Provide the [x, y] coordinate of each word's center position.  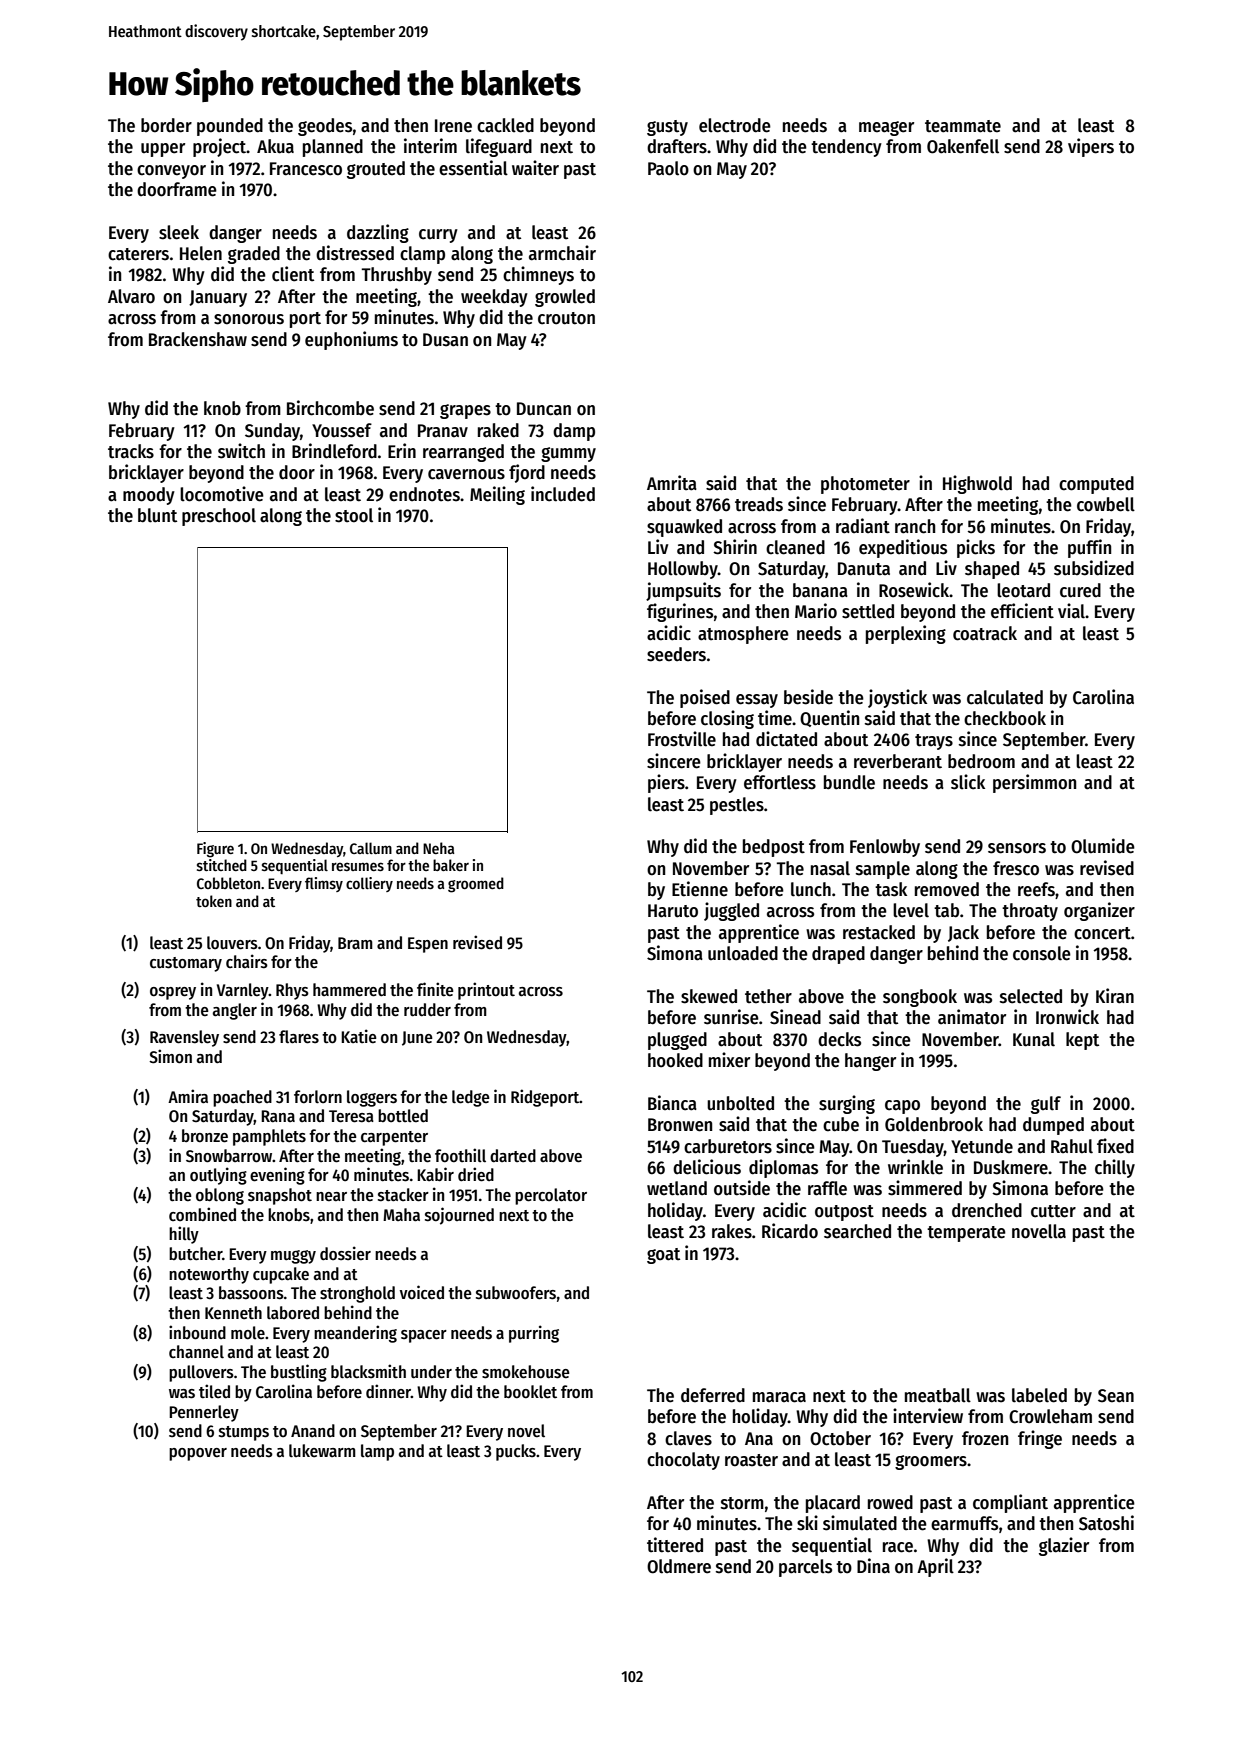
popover [198, 1454]
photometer [865, 485]
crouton [566, 318]
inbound [197, 1332]
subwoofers [516, 1293]
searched [857, 1231]
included [563, 494]
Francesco [306, 169]
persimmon [1034, 783]
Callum [371, 848]
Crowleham [1050, 1416]
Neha [438, 848]
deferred [713, 1395]
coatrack [985, 633]
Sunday [272, 432]
